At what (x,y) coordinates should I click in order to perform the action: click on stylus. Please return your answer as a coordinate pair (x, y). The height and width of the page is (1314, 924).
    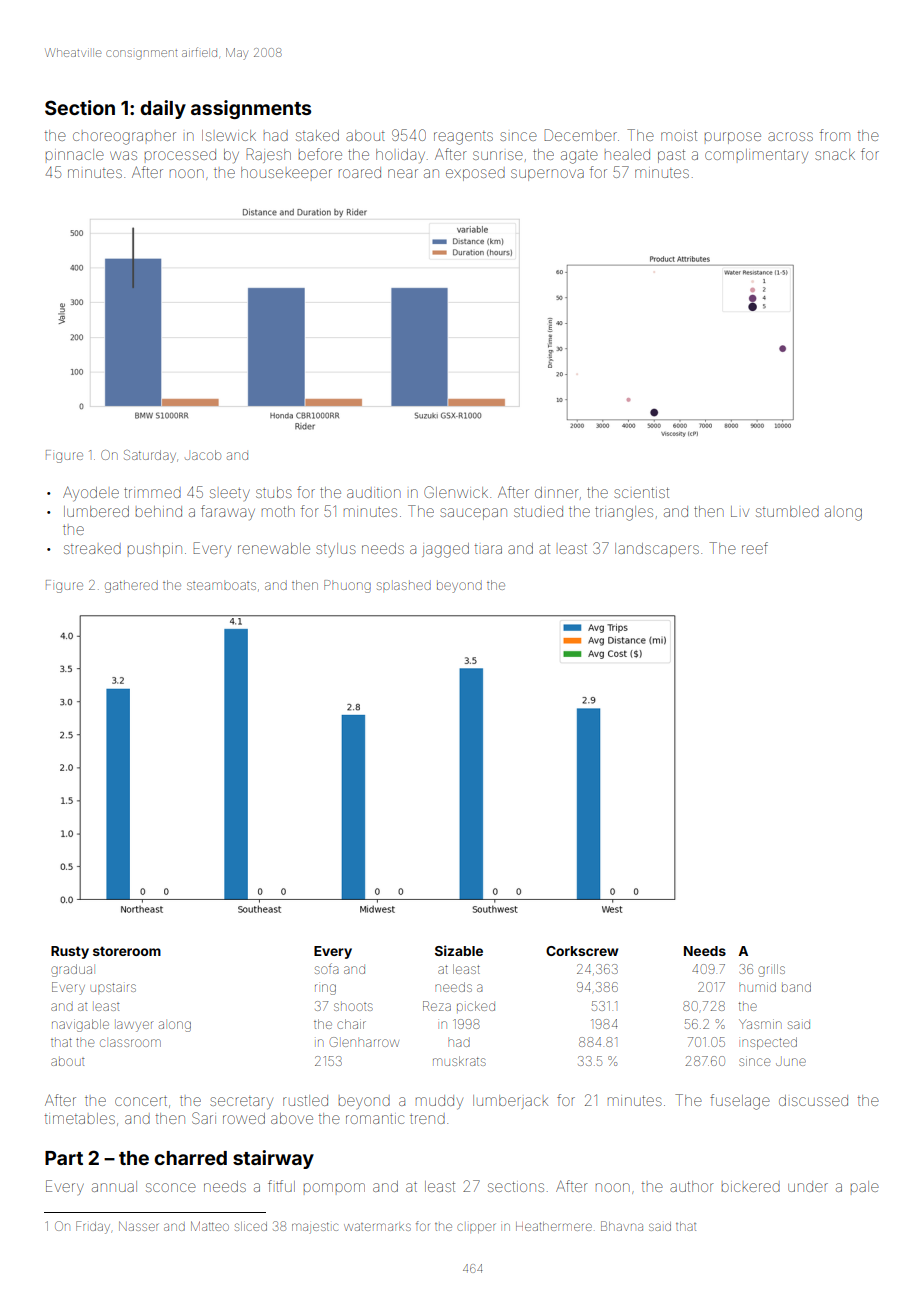
    Looking at the image, I should click on (336, 550).
